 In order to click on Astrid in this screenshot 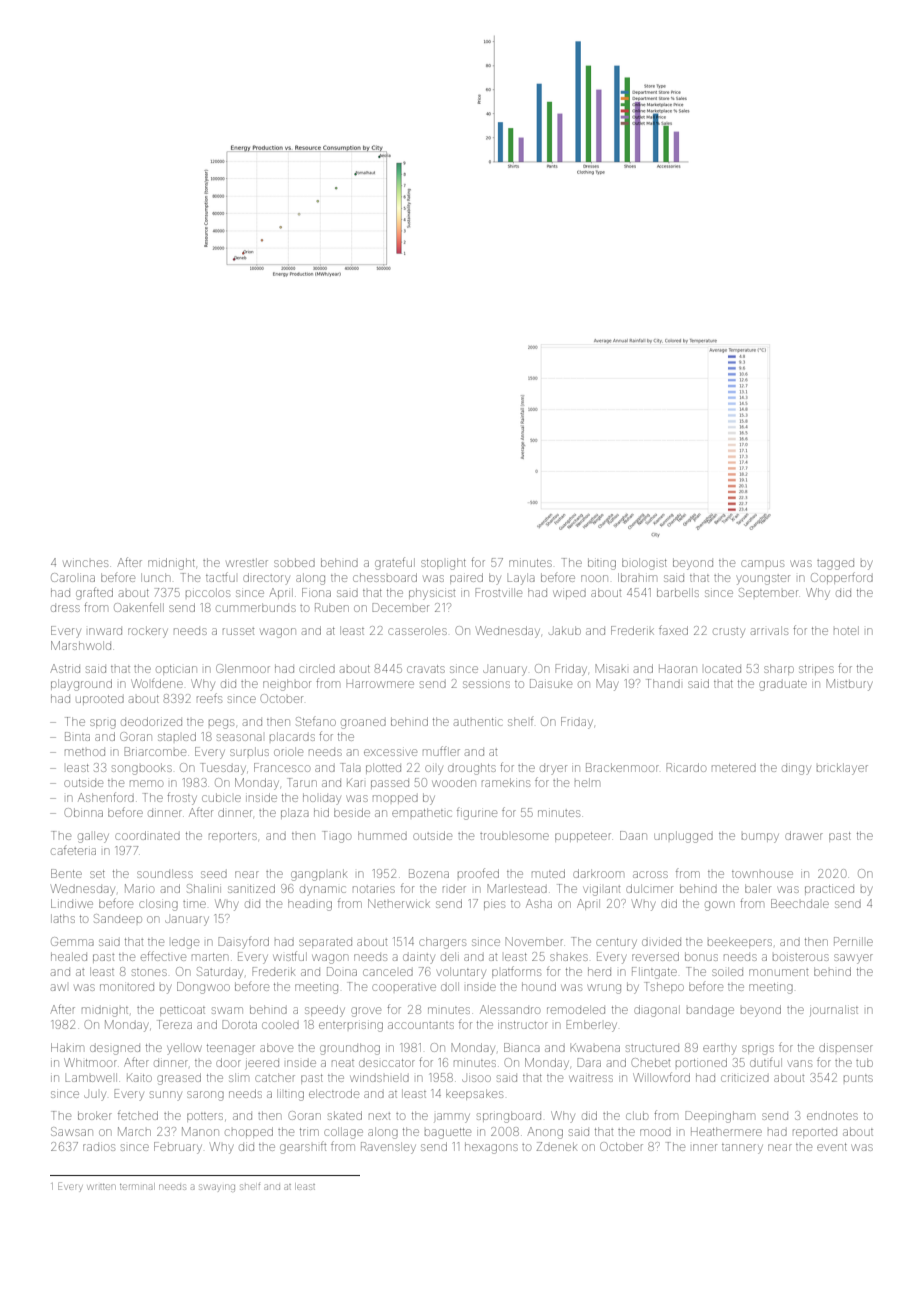, I will do `click(65, 668)`.
